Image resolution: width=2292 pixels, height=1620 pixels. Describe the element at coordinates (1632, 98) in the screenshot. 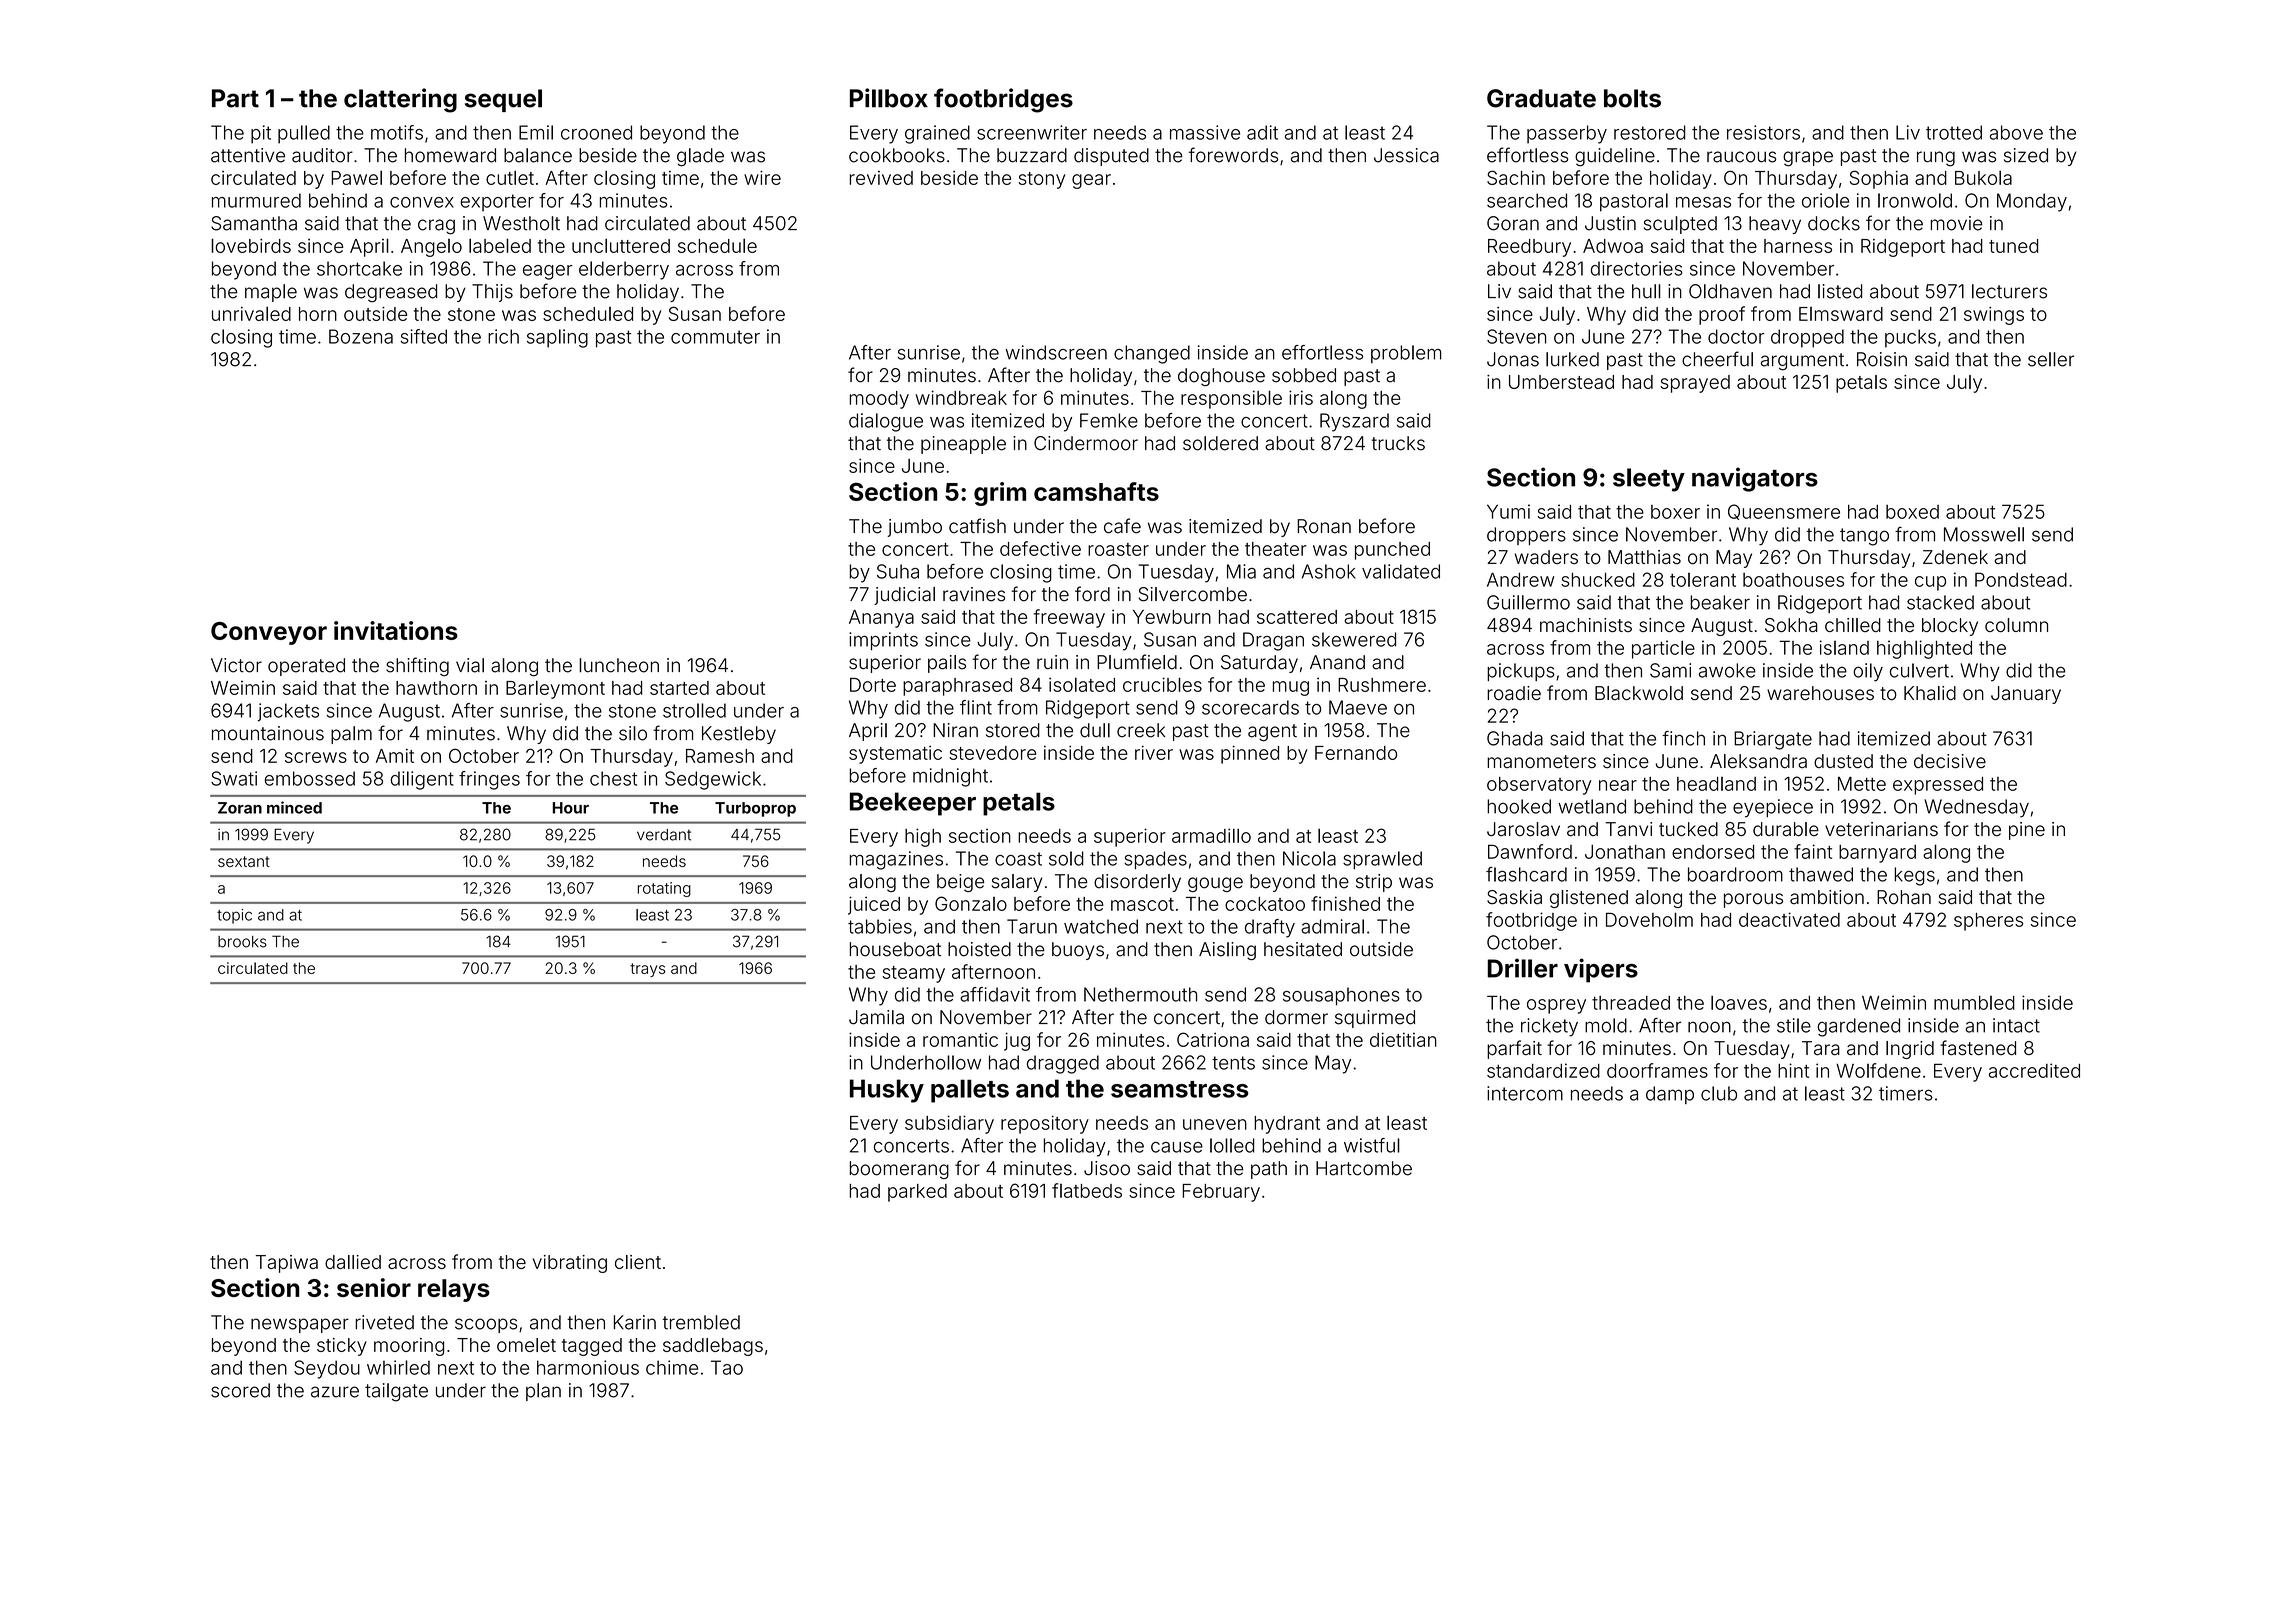

I see `bolts` at that location.
